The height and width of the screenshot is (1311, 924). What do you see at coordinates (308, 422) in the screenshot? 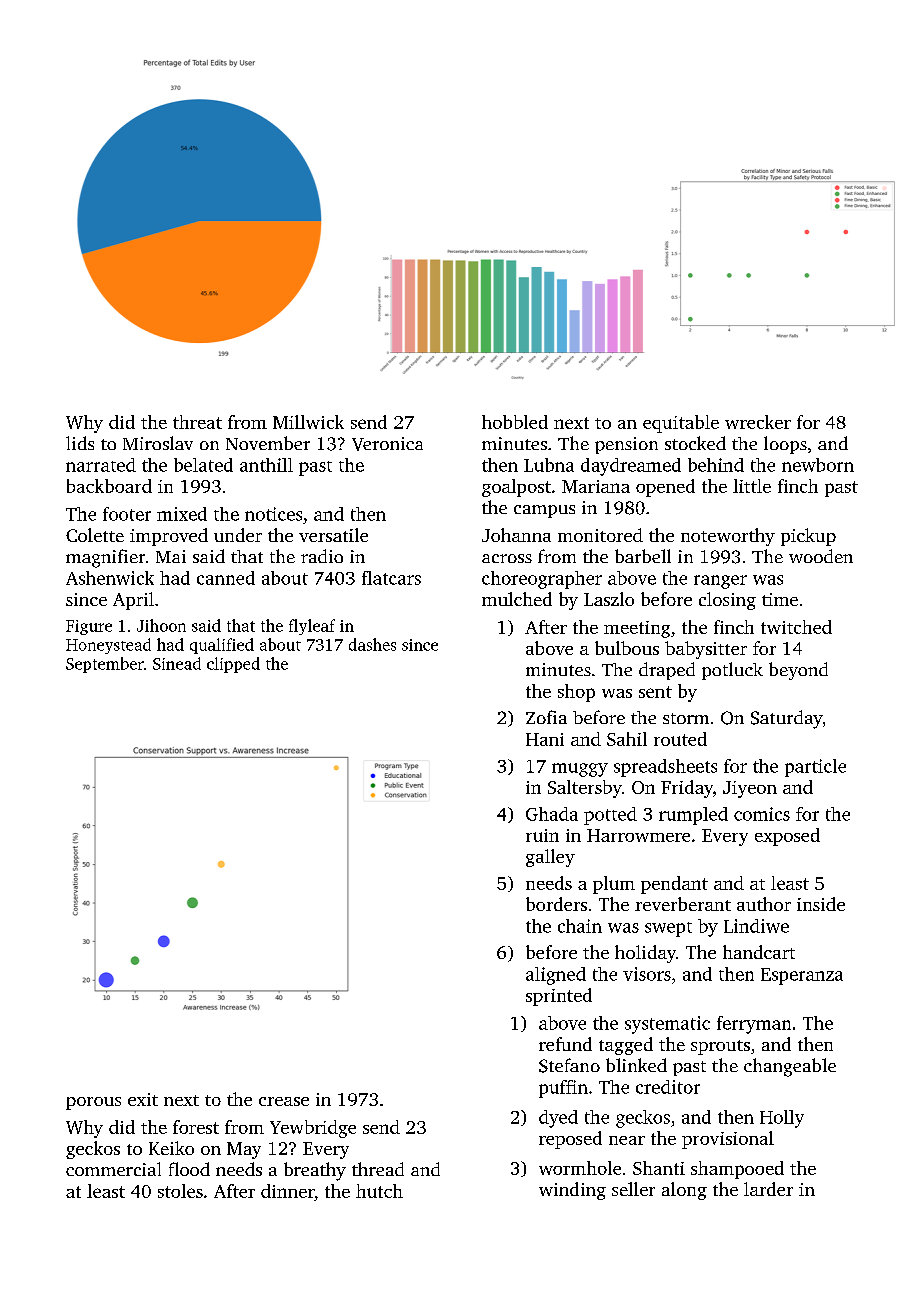
I see `Millwick` at bounding box center [308, 422].
